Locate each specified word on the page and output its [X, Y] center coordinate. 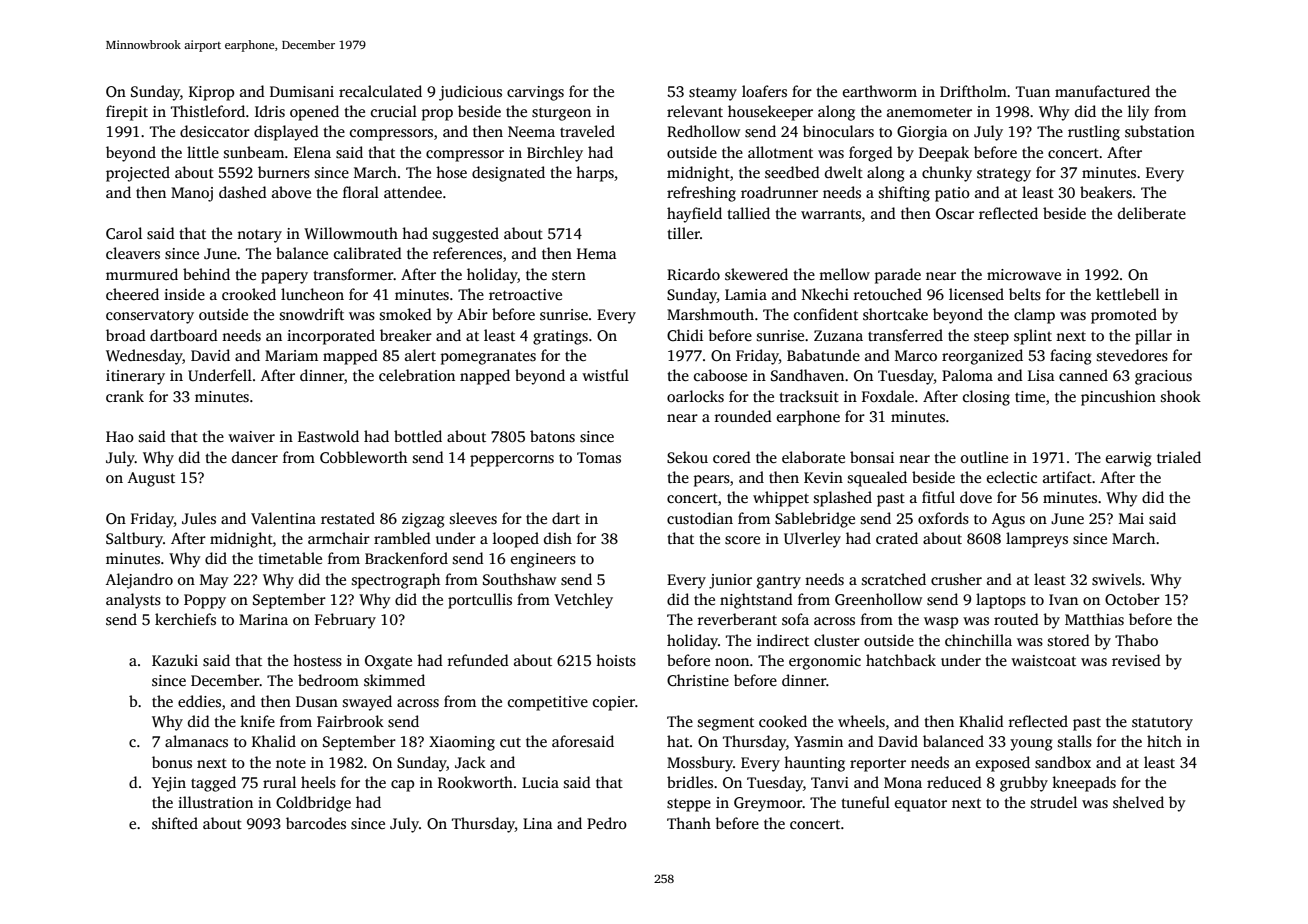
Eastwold [328, 436]
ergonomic [825, 662]
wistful [605, 375]
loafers [764, 91]
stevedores [1132, 355]
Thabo [1136, 640]
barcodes [316, 823]
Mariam [291, 355]
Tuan [1033, 91]
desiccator [215, 131]
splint [1033, 337]
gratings [560, 337]
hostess [317, 660]
